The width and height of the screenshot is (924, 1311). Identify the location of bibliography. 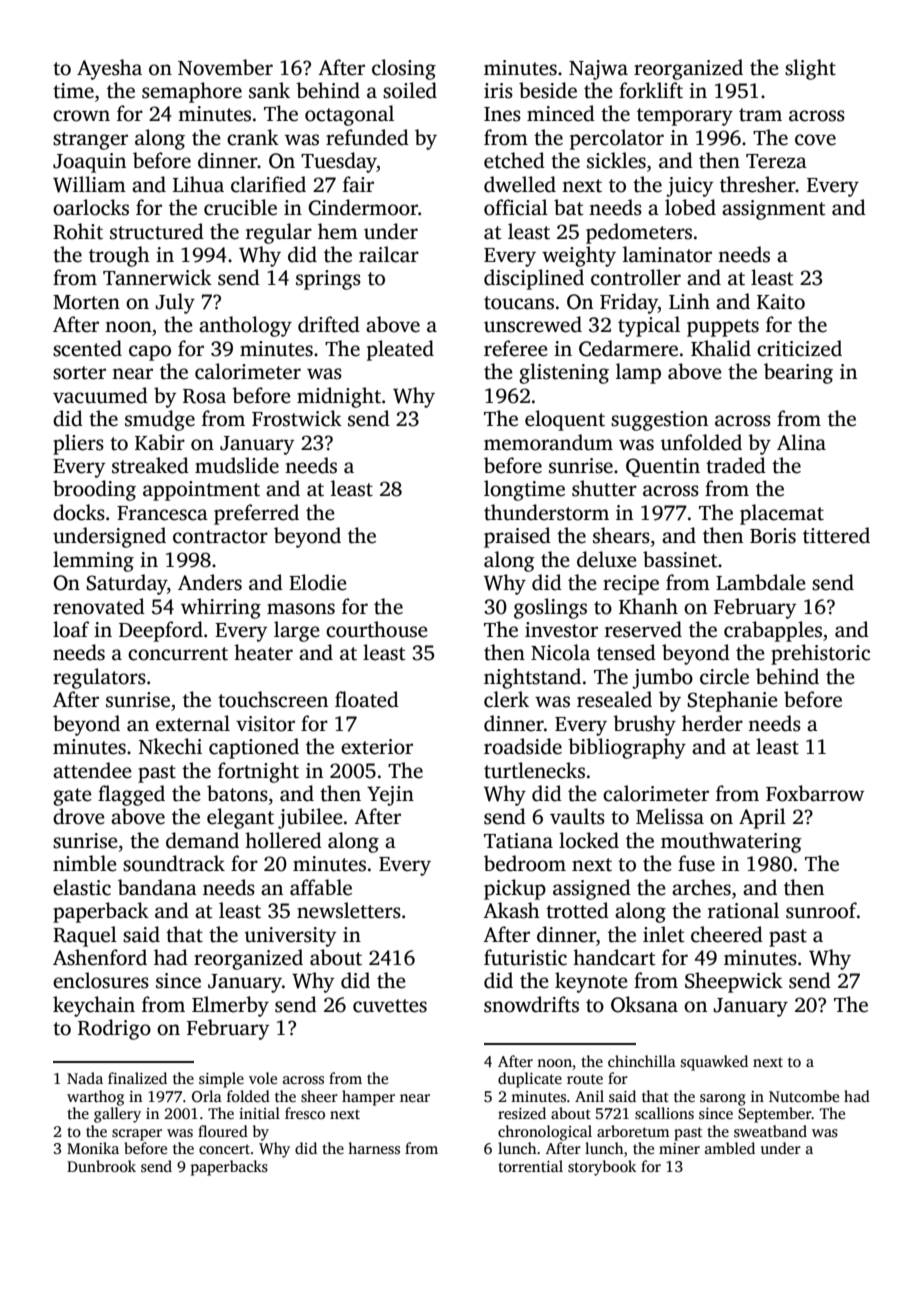
(627, 748).
